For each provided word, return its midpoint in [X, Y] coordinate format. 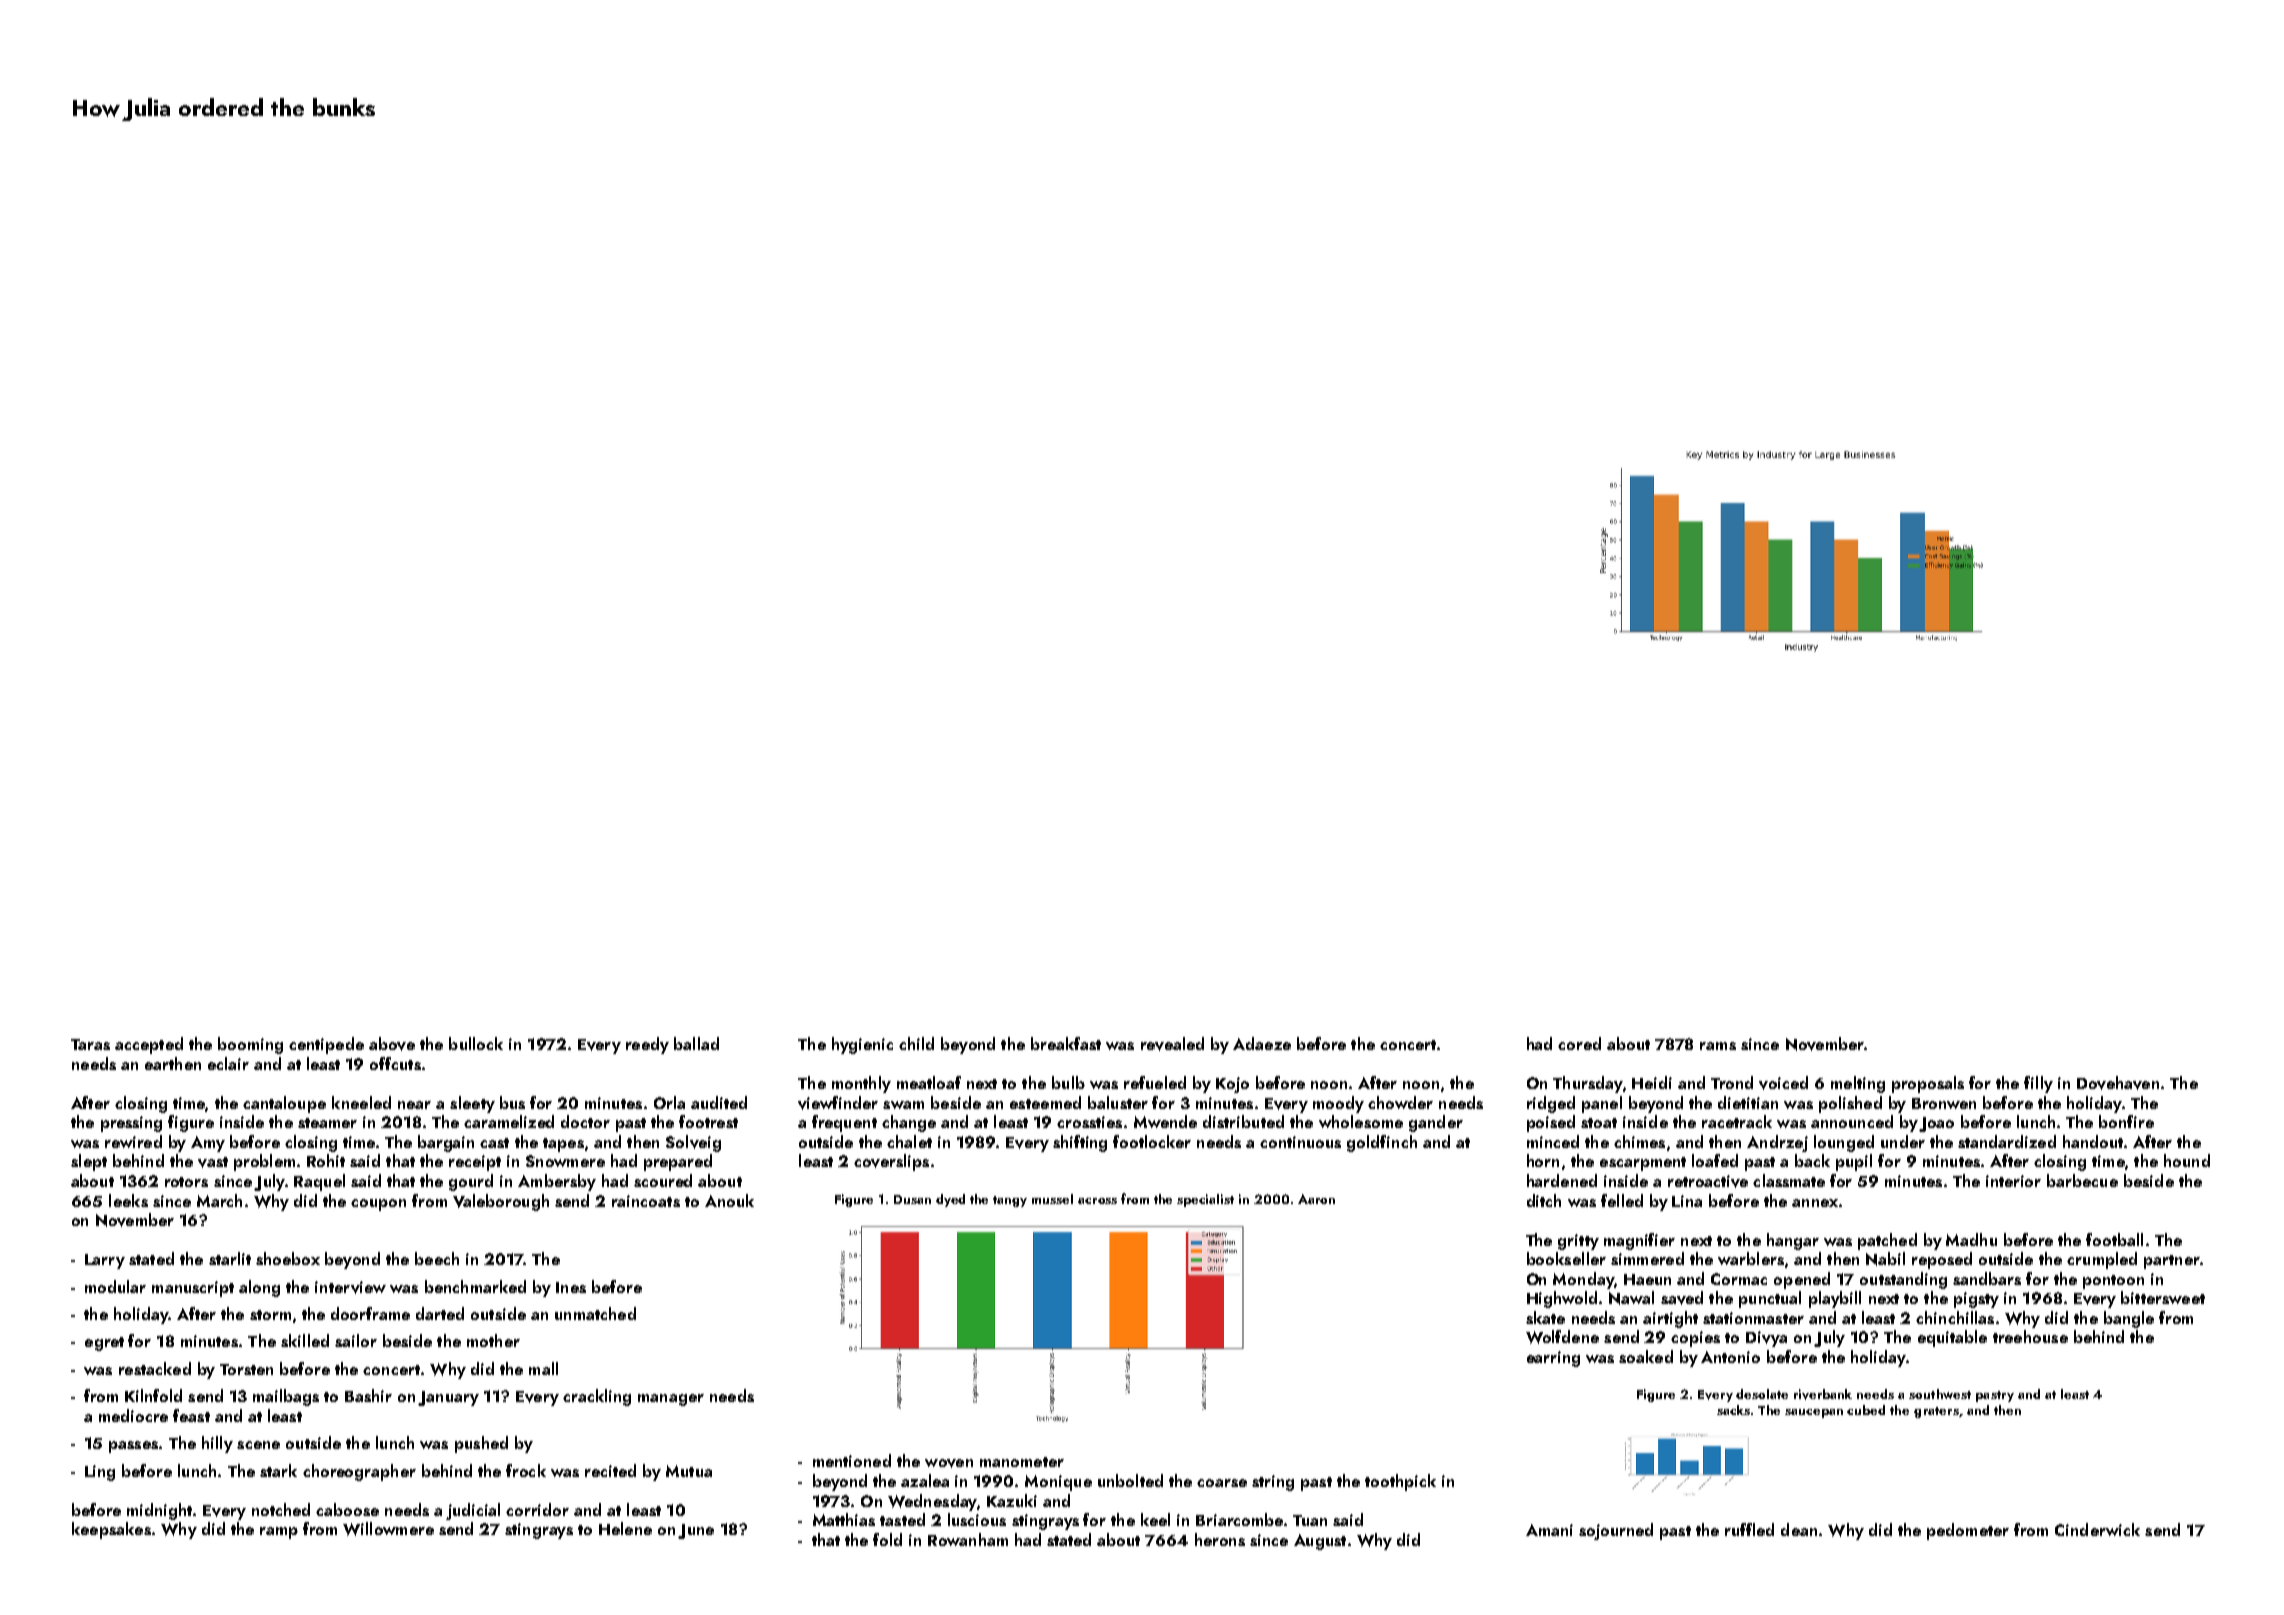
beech [437, 1258]
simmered [1647, 1258]
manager [671, 1400]
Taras [90, 1044]
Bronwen [1944, 1103]
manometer [1022, 1462]
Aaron [1316, 1199]
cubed [1866, 1410]
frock [526, 1470]
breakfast [1066, 1043]
